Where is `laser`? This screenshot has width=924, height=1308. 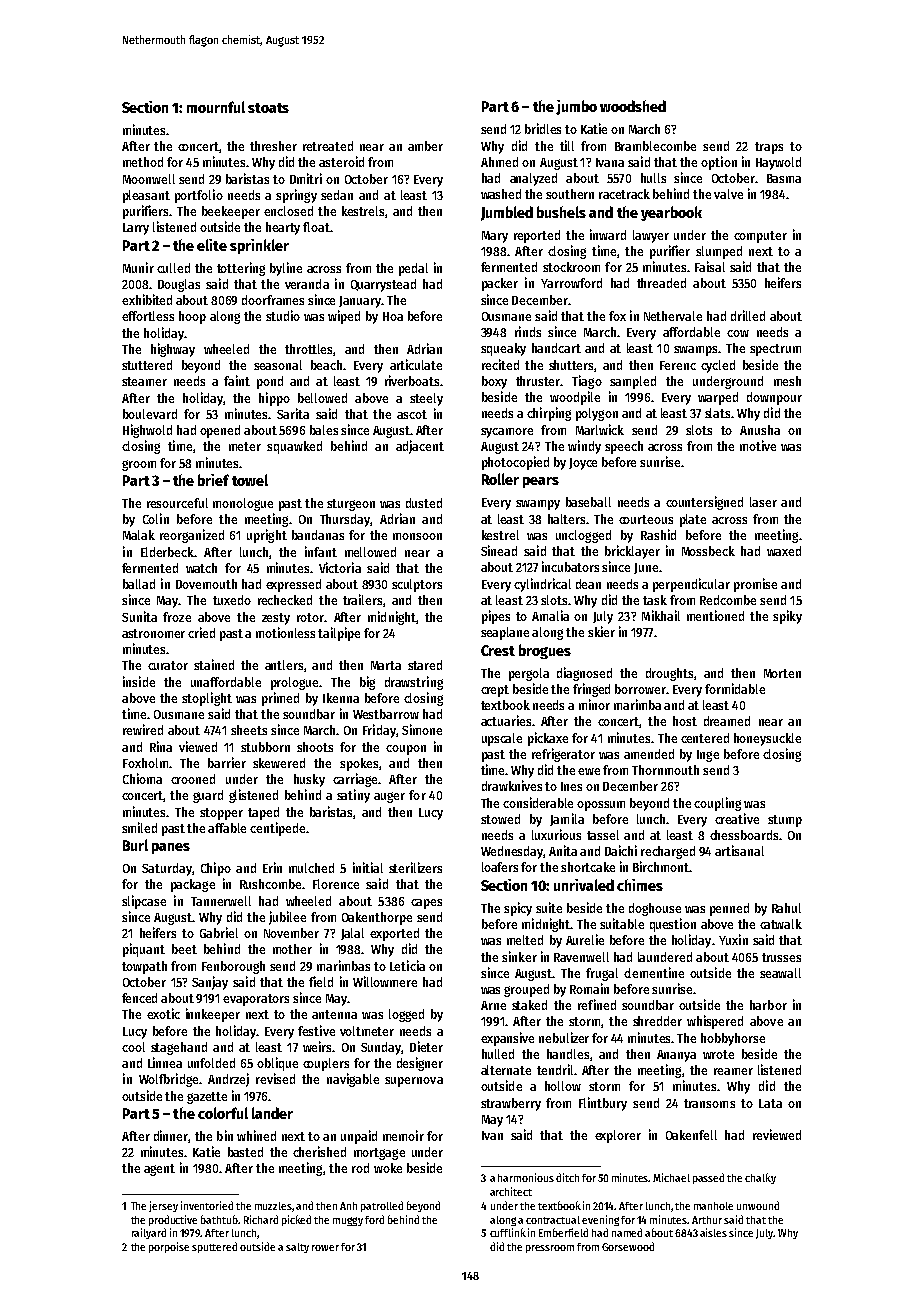 laser is located at coordinates (763, 502).
